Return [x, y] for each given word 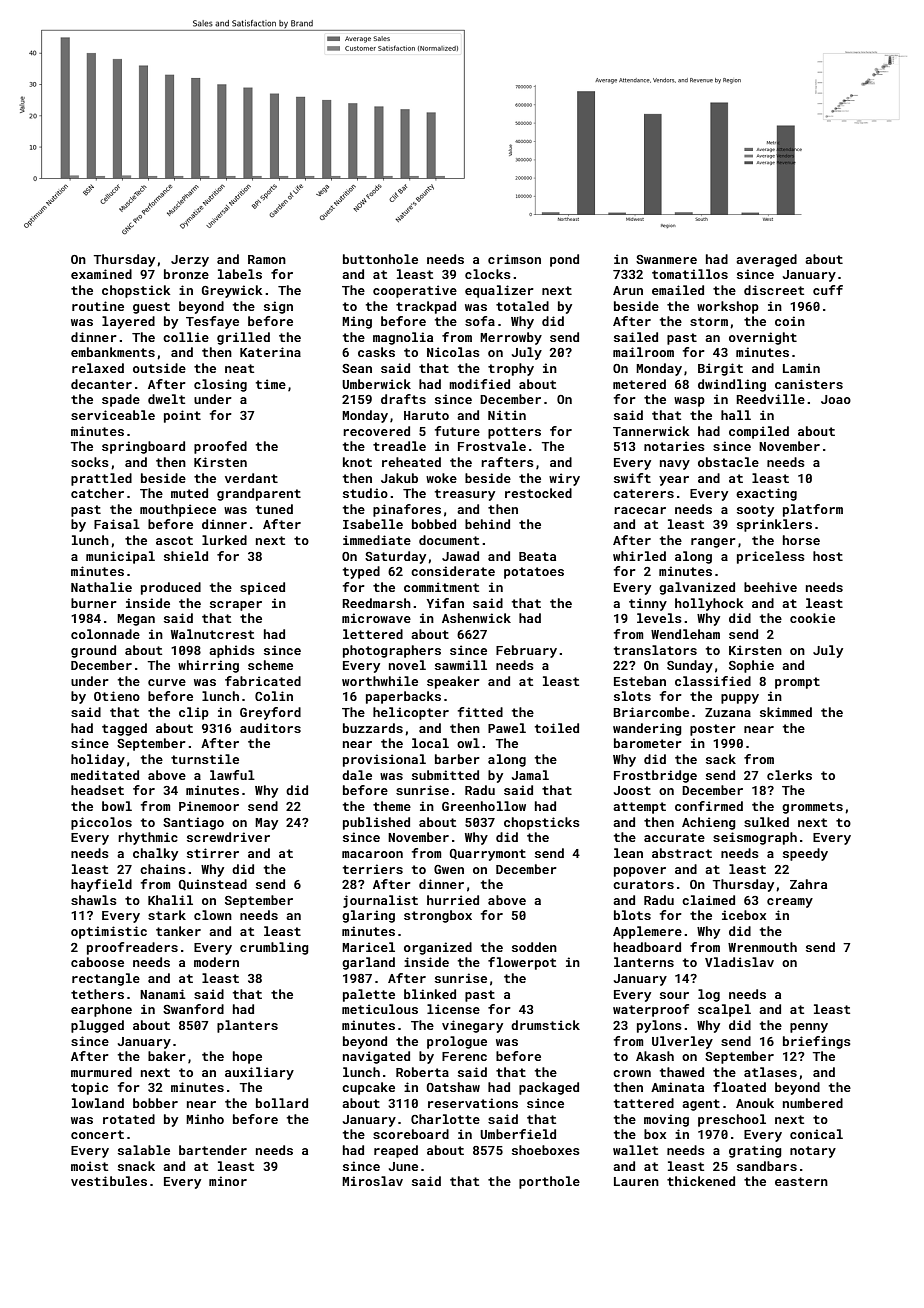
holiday [98, 760]
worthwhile [380, 681]
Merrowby [511, 338]
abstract [682, 853]
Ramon [267, 259]
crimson [514, 259]
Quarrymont [488, 855]
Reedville [770, 399]
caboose [97, 962]
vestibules [109, 1181]
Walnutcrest [212, 634]
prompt [797, 683]
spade [121, 400]
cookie [812, 618]
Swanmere [666, 259]
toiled [557, 728]
